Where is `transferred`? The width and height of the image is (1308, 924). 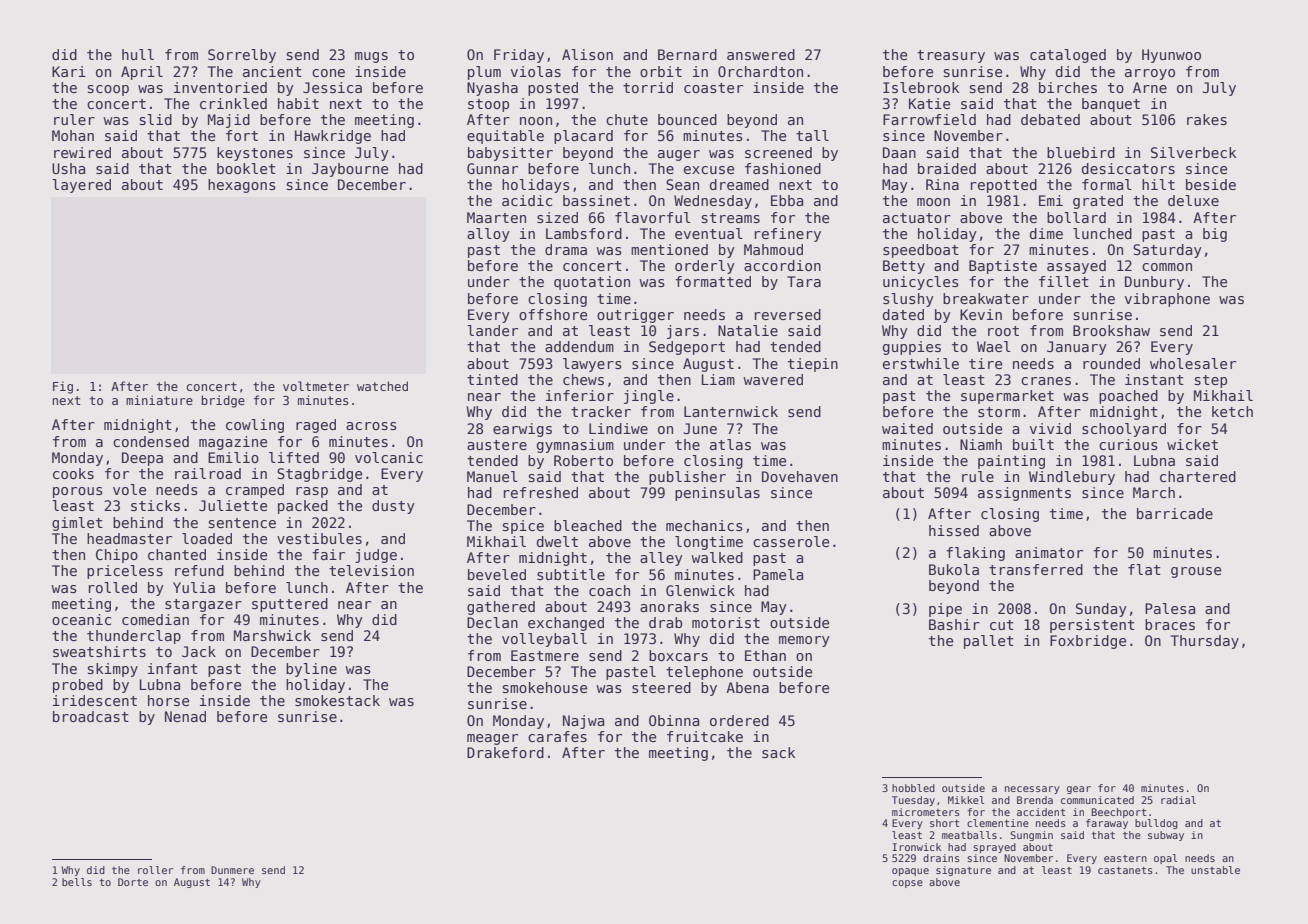 transferred is located at coordinates (1036, 569).
